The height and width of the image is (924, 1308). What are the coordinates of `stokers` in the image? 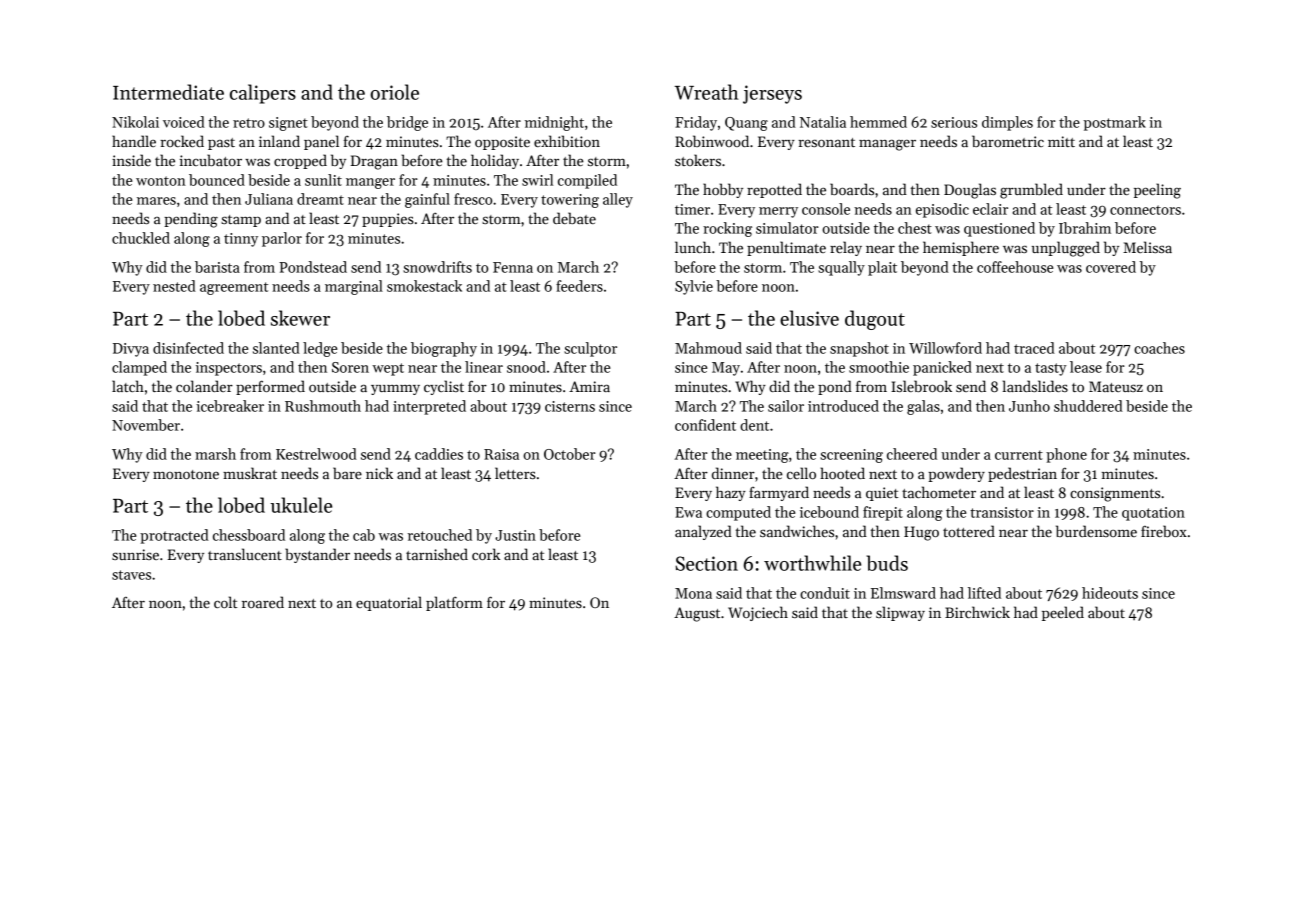 It's located at (698, 160).
